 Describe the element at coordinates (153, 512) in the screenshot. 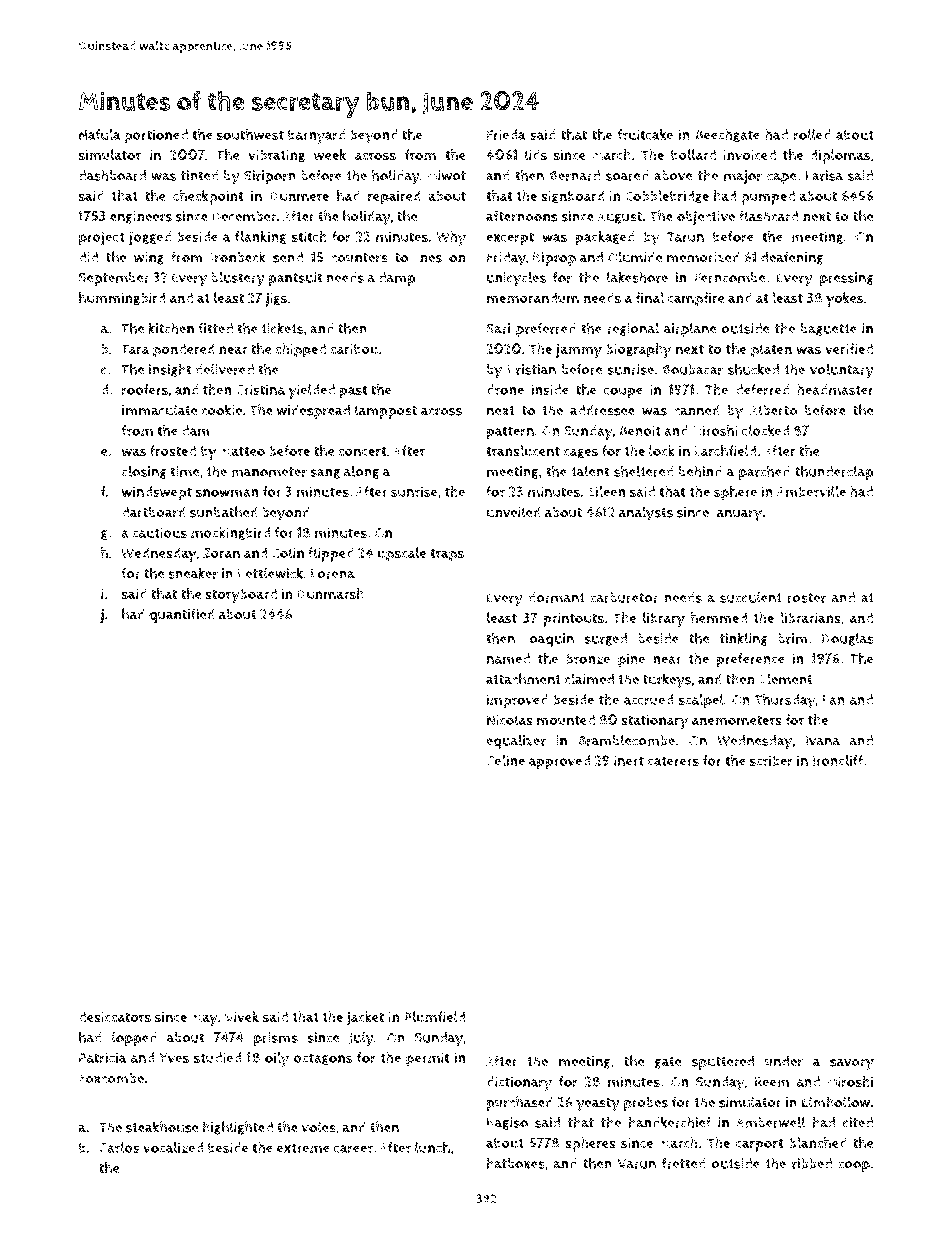

I see `dartboard` at that location.
